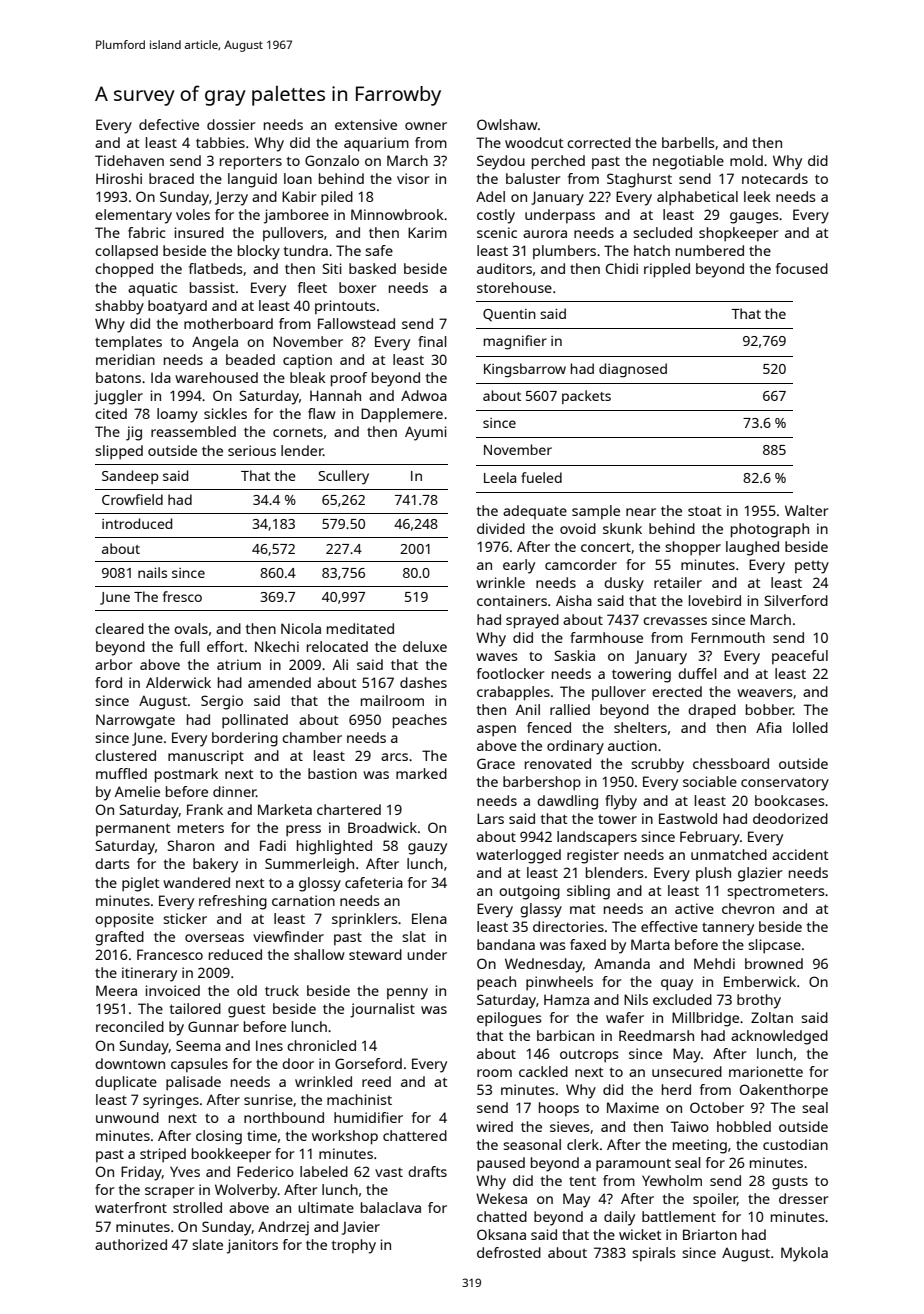 This page has width=924, height=1314. I want to click on tundra, so click(306, 250).
